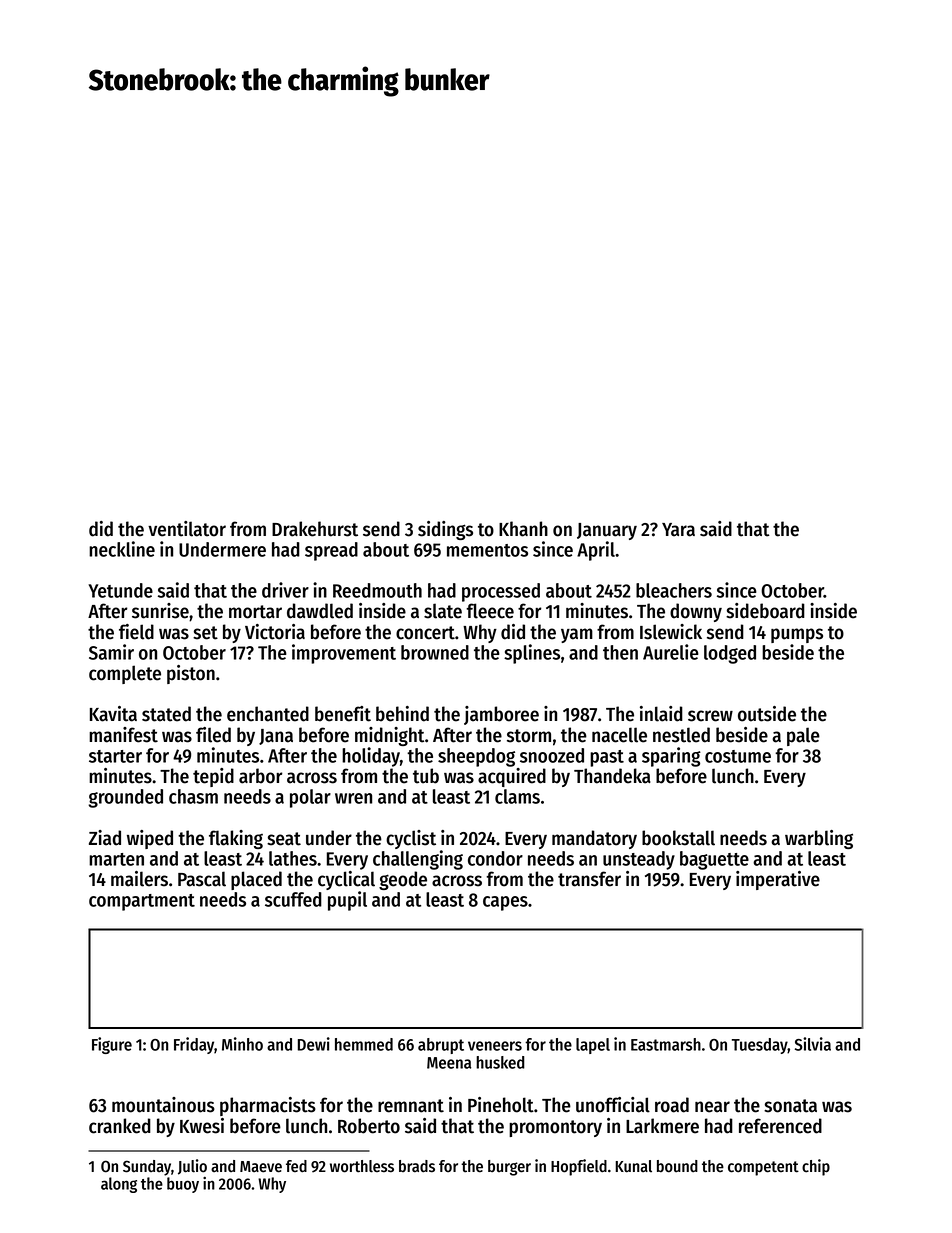  I want to click on Yetunde, so click(120, 590).
